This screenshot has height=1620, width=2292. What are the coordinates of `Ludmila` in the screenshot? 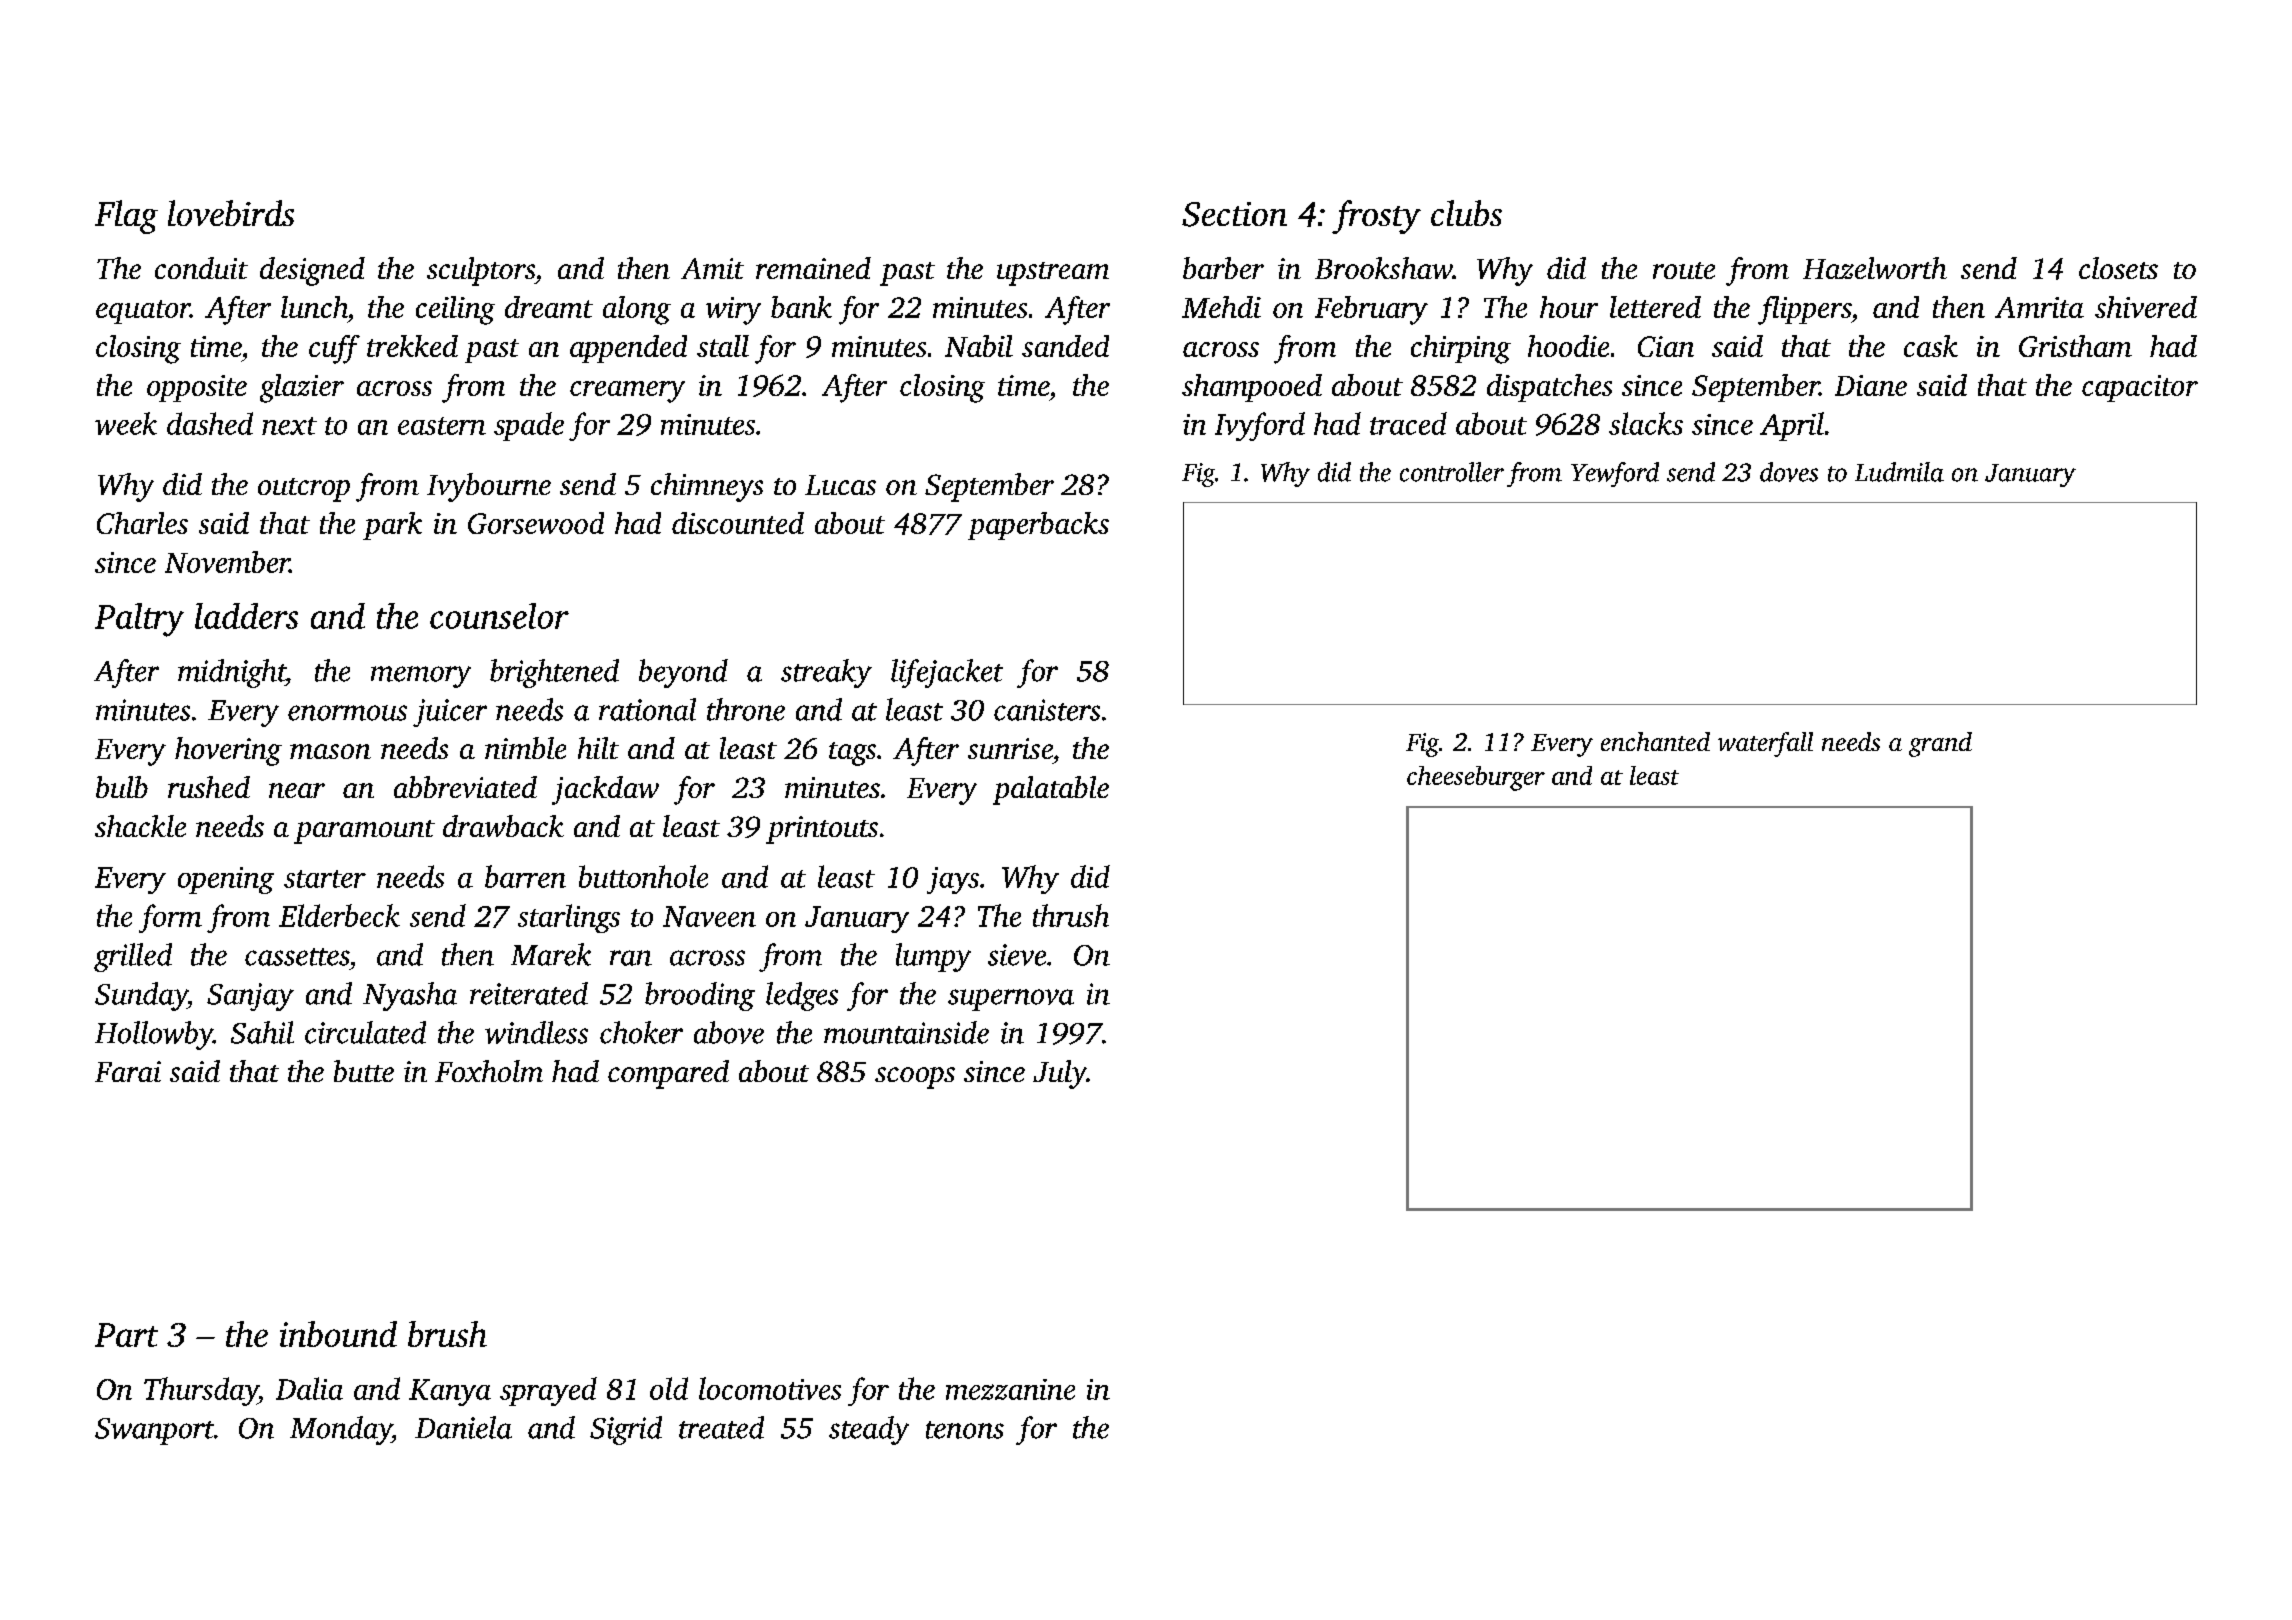 It's located at (1899, 472).
